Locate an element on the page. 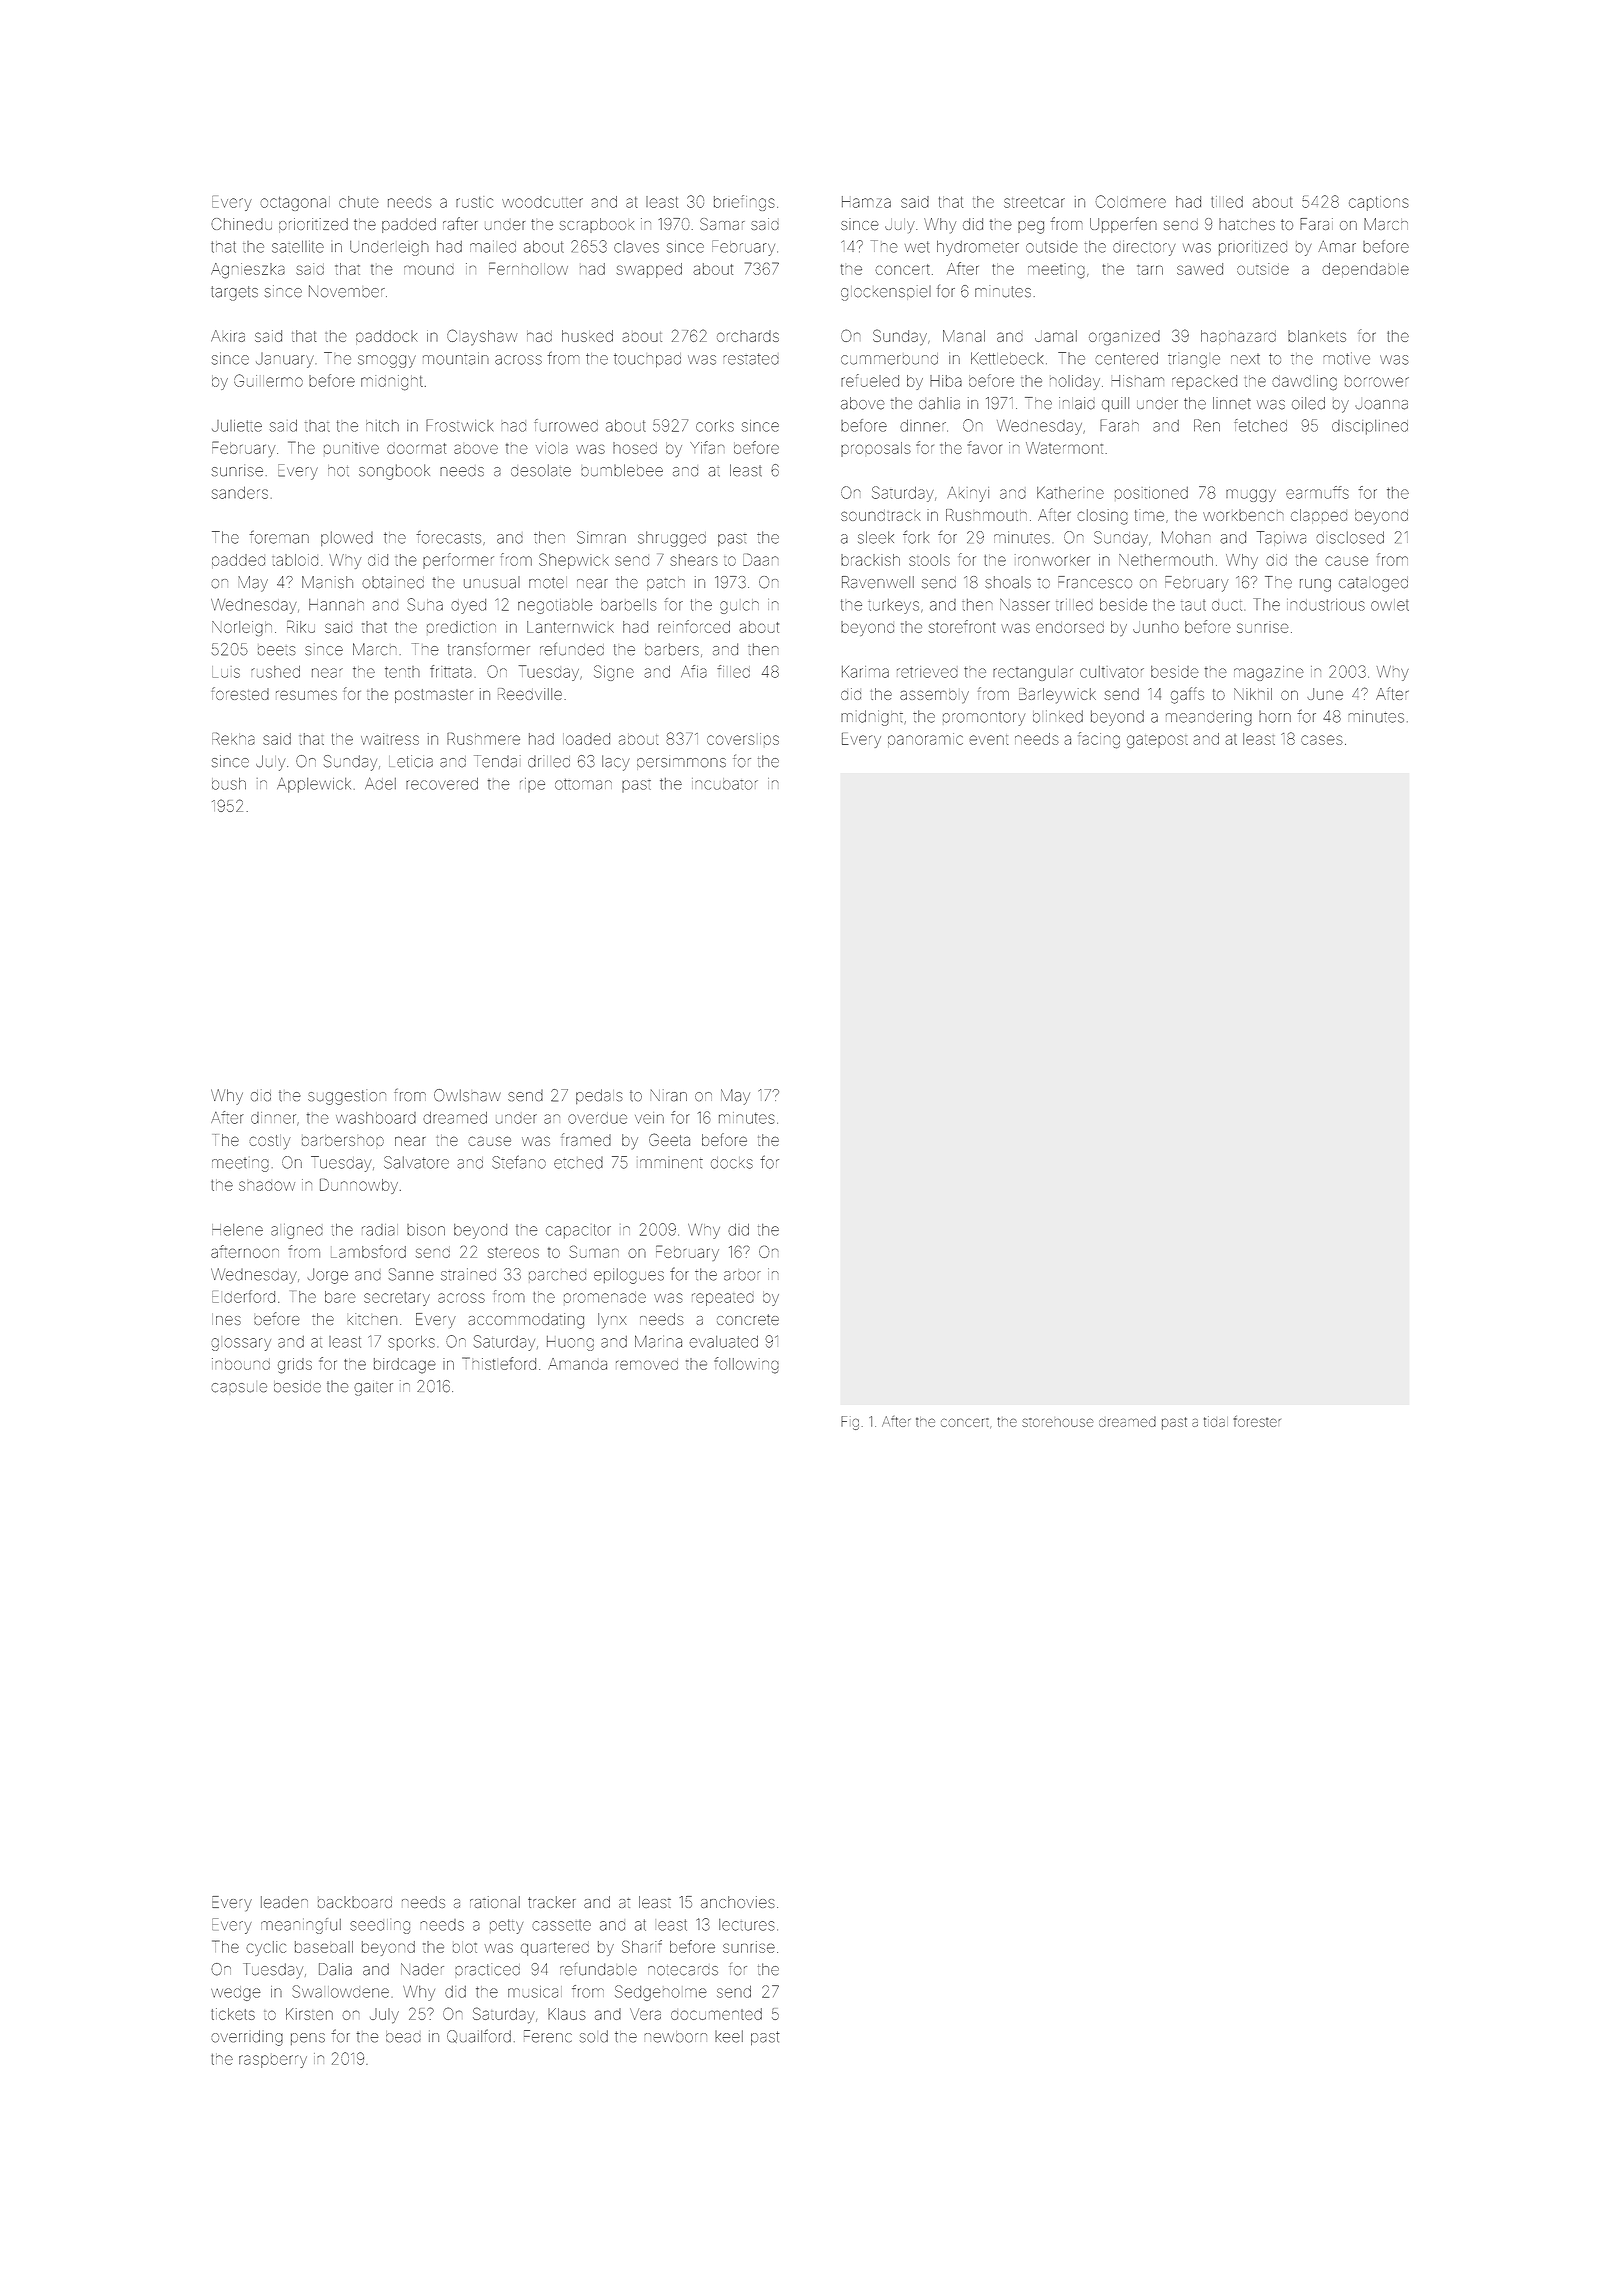 The width and height of the page is (1620, 2292). incubator is located at coordinates (725, 784).
